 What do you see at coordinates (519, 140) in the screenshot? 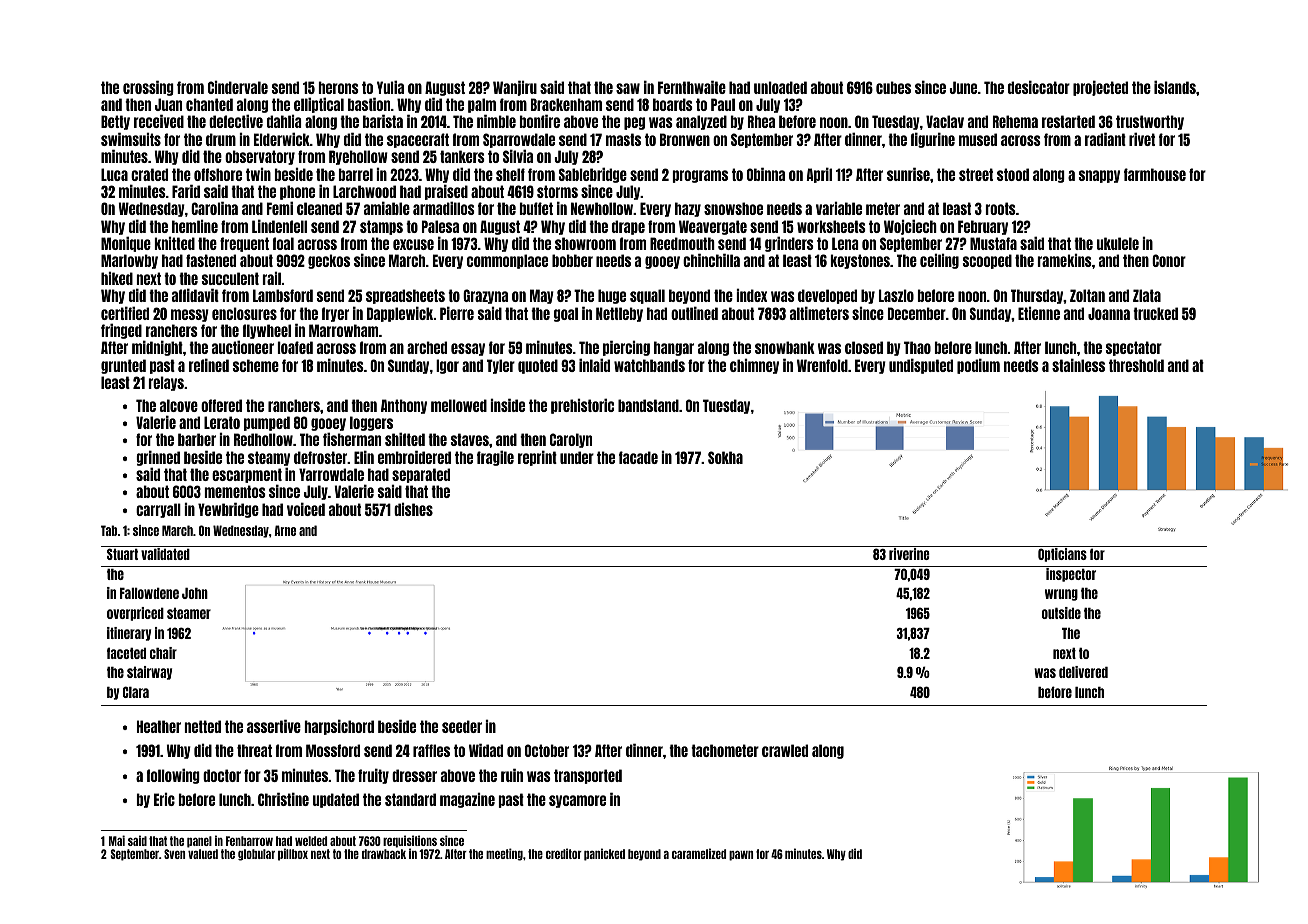
I see `Sparrowdale` at bounding box center [519, 140].
